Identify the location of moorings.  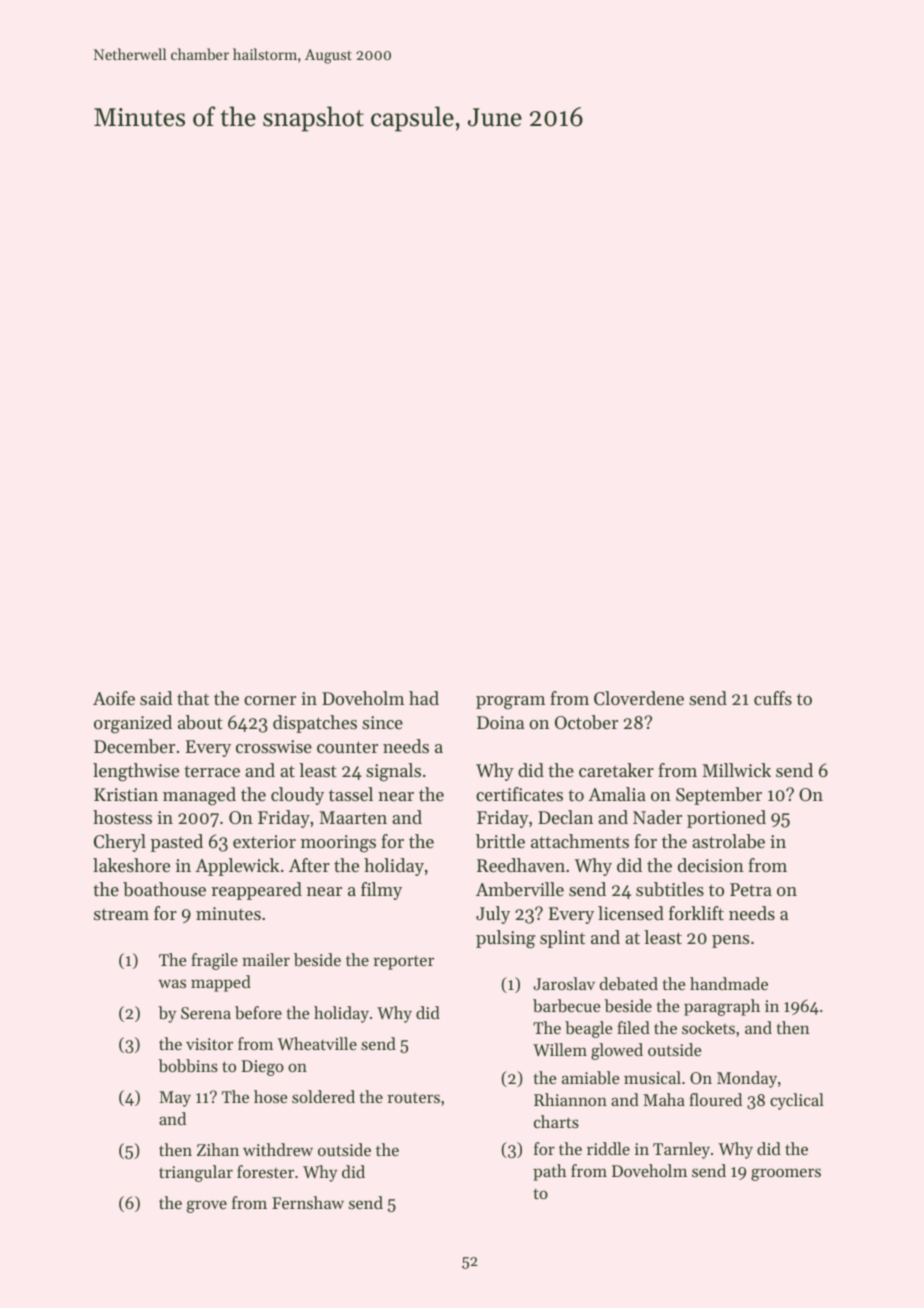
(338, 843).
